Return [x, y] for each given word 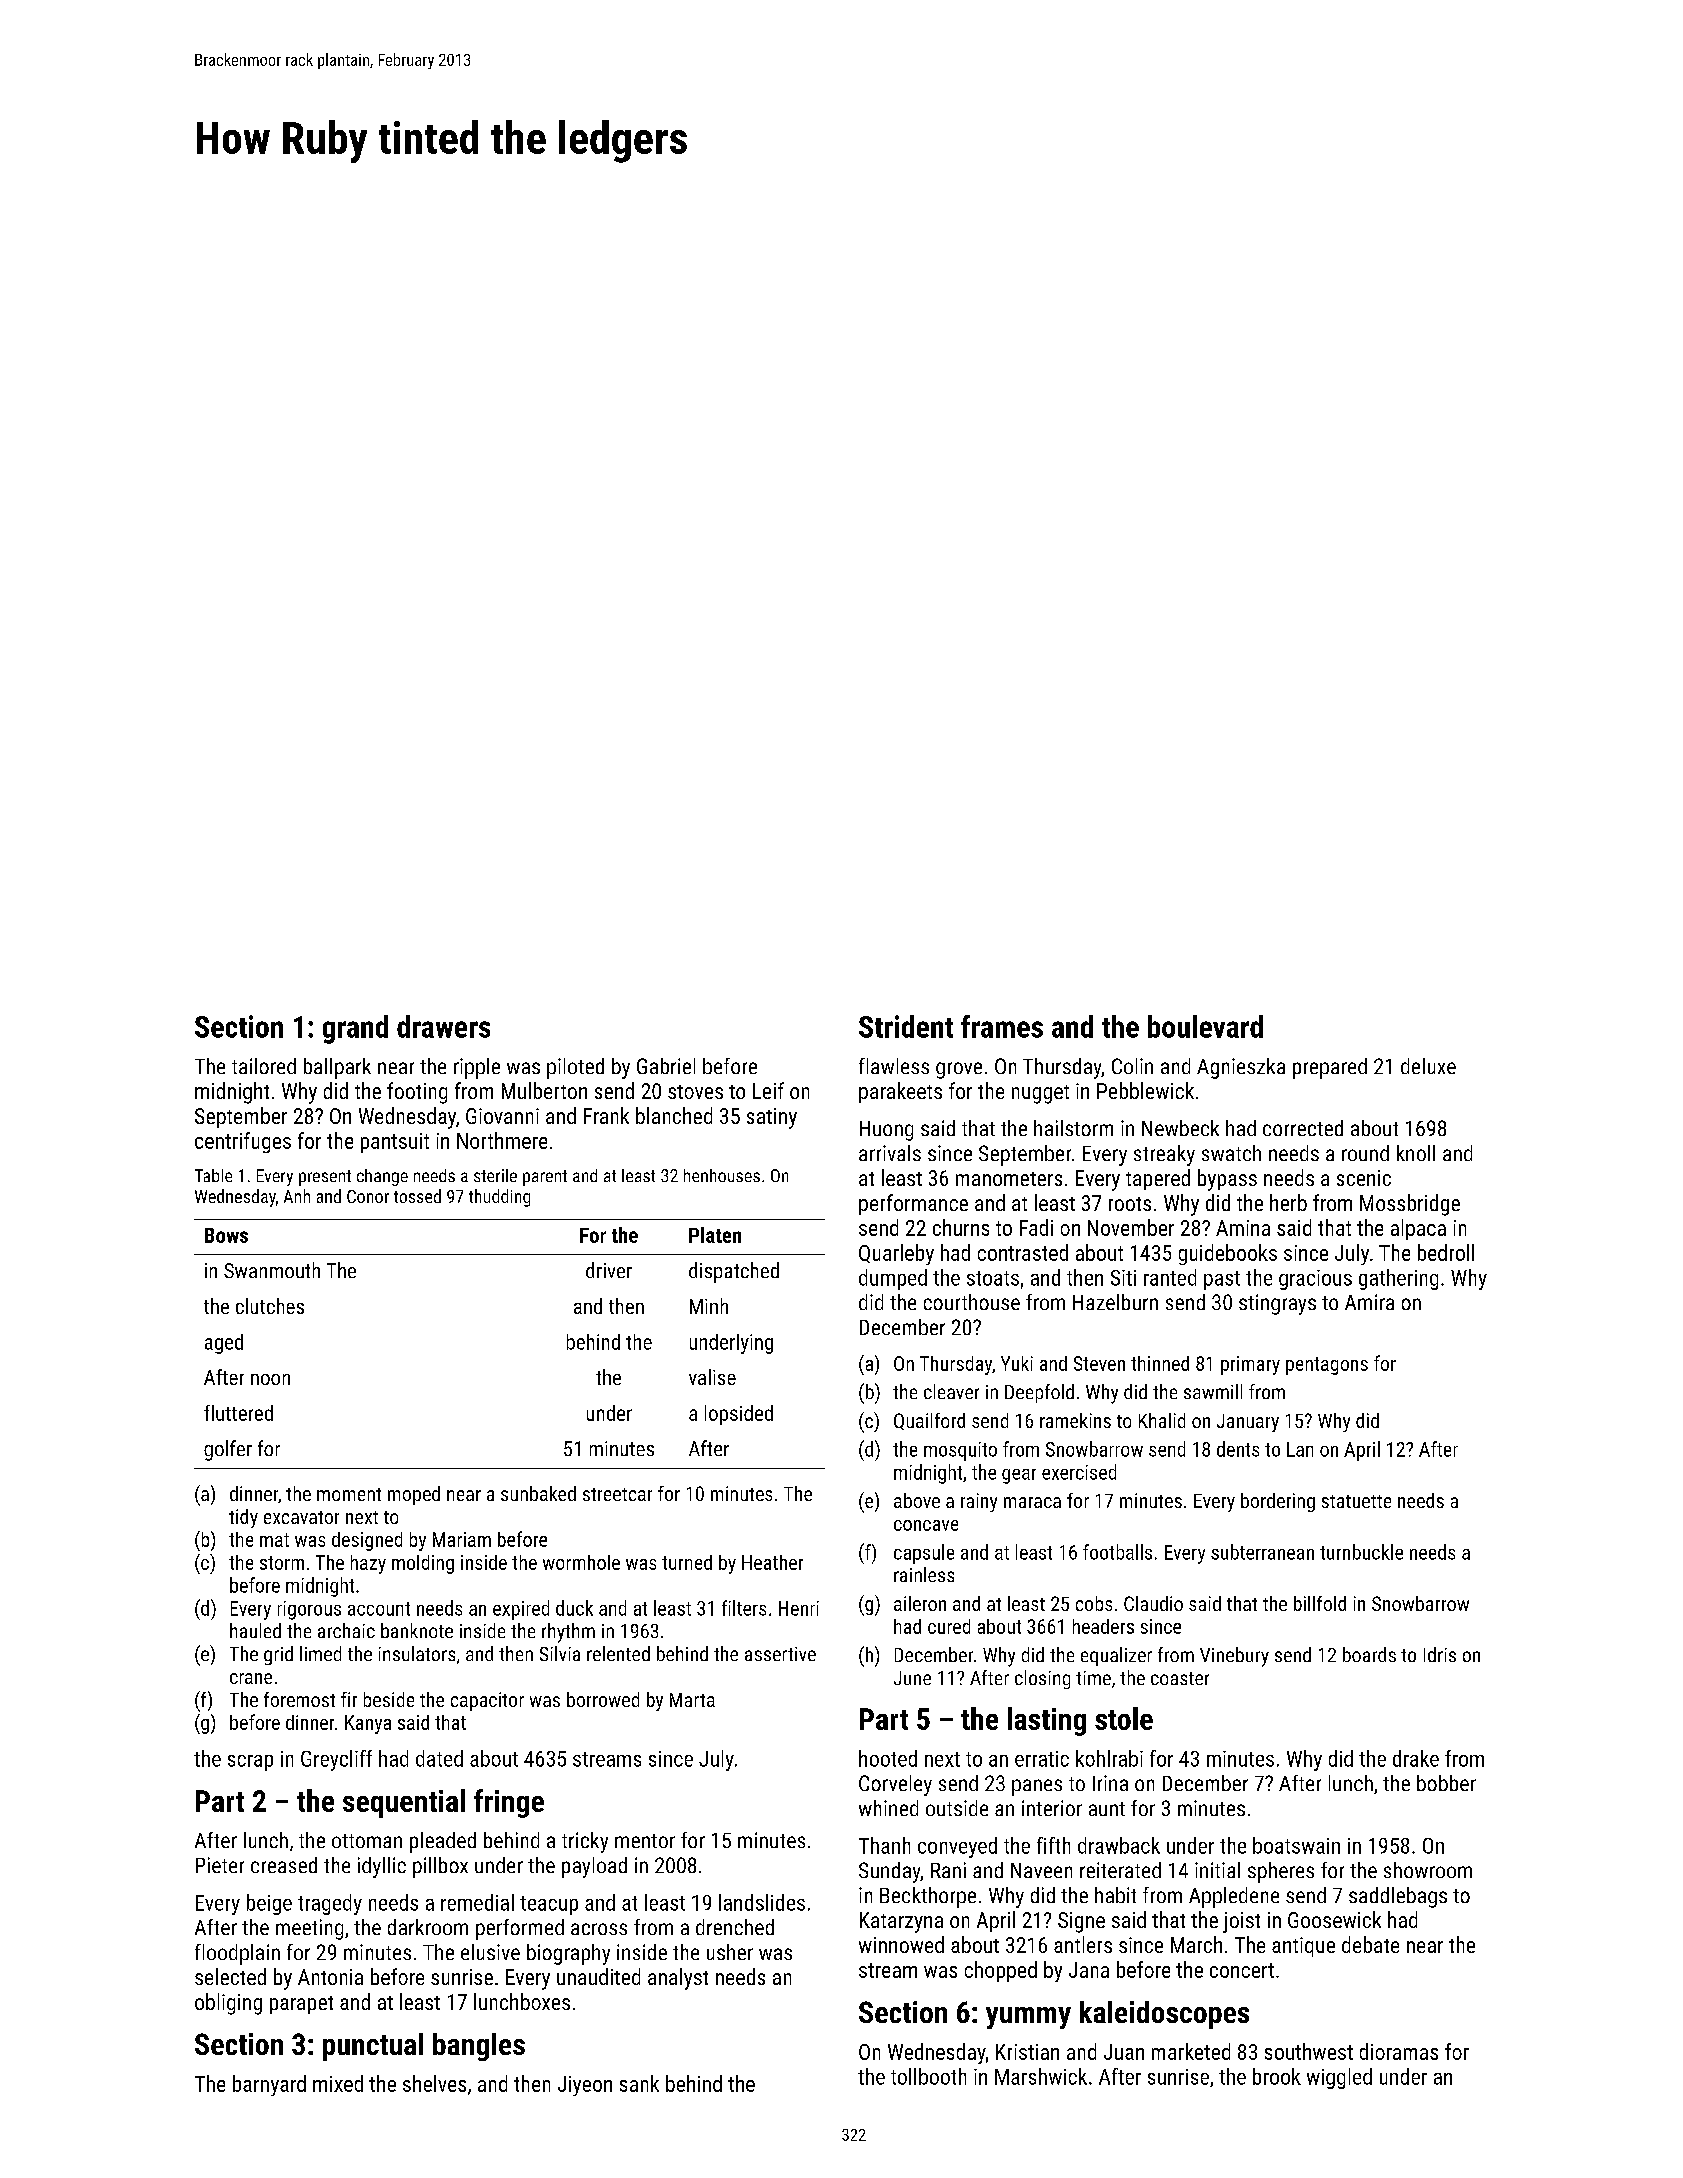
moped [414, 1495]
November [1131, 1227]
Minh [709, 1306]
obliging [228, 2004]
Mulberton [544, 1090]
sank [639, 2083]
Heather [772, 1562]
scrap [250, 1763]
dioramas [1399, 2051]
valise [712, 1377]
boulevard [1205, 1026]
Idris [1440, 1654]
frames [1002, 1026]
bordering [1278, 1502]
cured [949, 1626]
